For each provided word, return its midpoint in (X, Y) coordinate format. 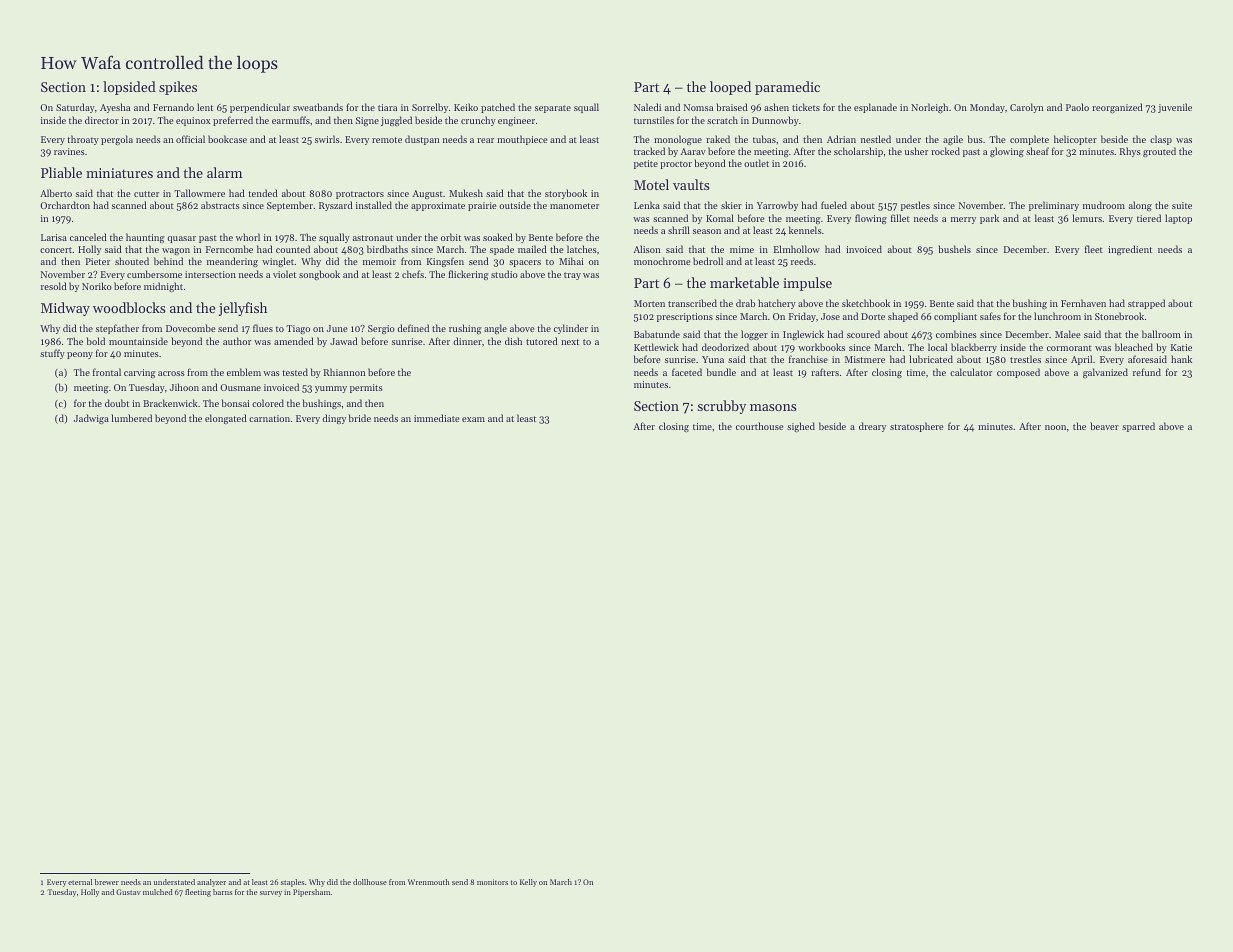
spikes (178, 88)
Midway (65, 309)
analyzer (211, 883)
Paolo (1077, 107)
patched (498, 108)
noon (1055, 427)
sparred (1138, 427)
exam (473, 419)
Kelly (528, 883)
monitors (492, 882)
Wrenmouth (429, 882)
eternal (80, 882)
